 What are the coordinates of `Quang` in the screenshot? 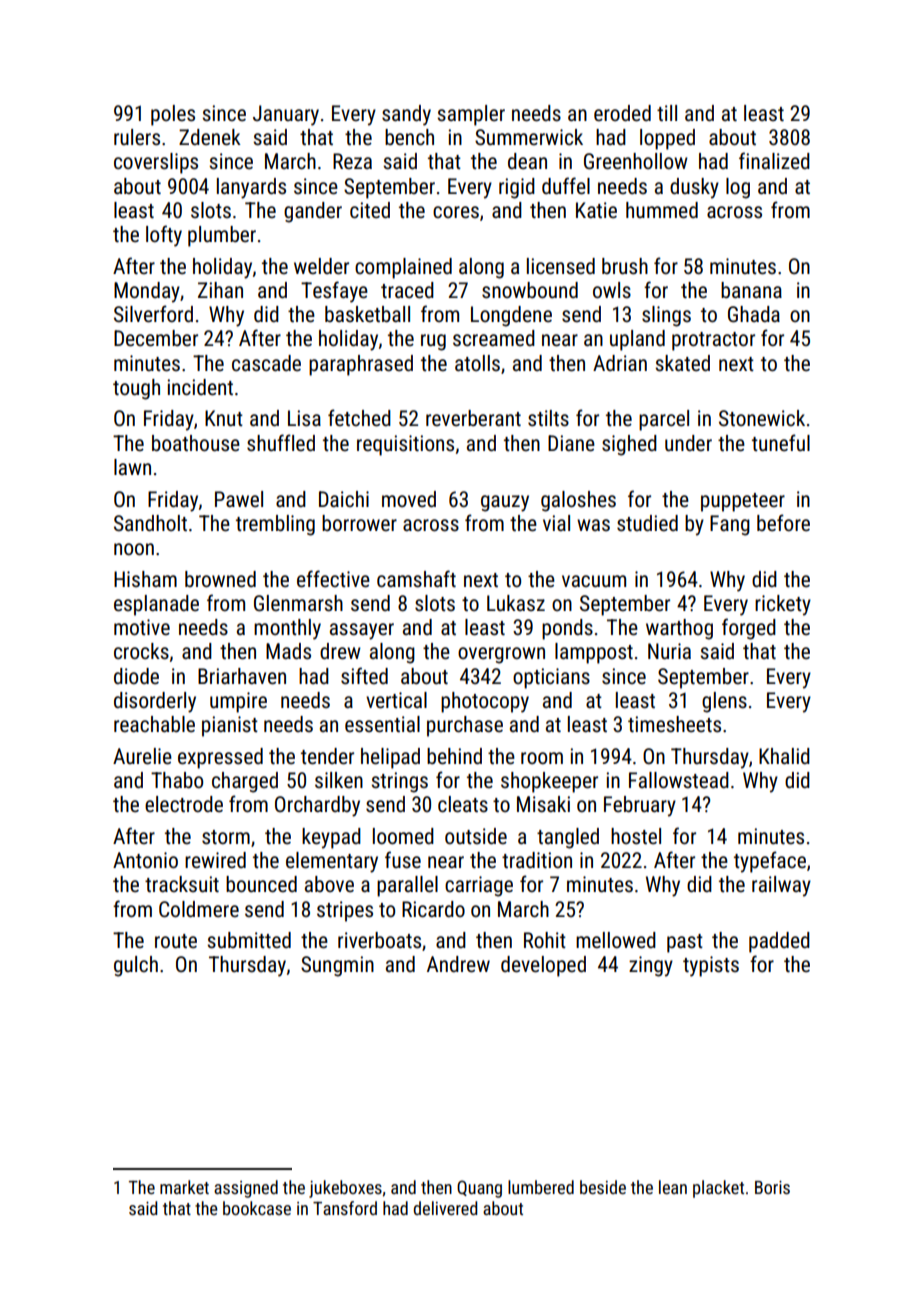 It's located at (479, 1189).
